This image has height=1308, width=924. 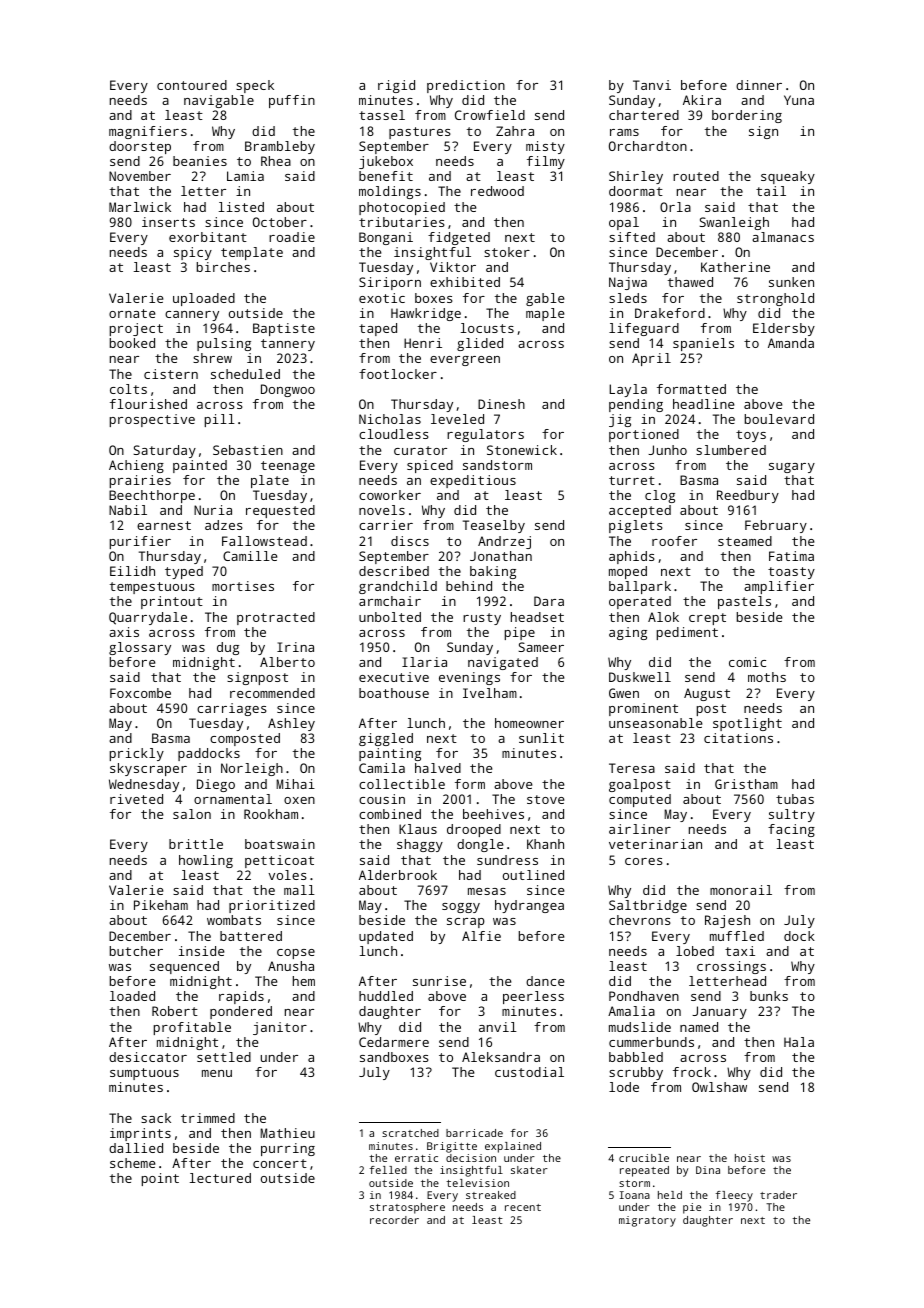 What do you see at coordinates (490, 115) in the image?
I see `Crowfield` at bounding box center [490, 115].
